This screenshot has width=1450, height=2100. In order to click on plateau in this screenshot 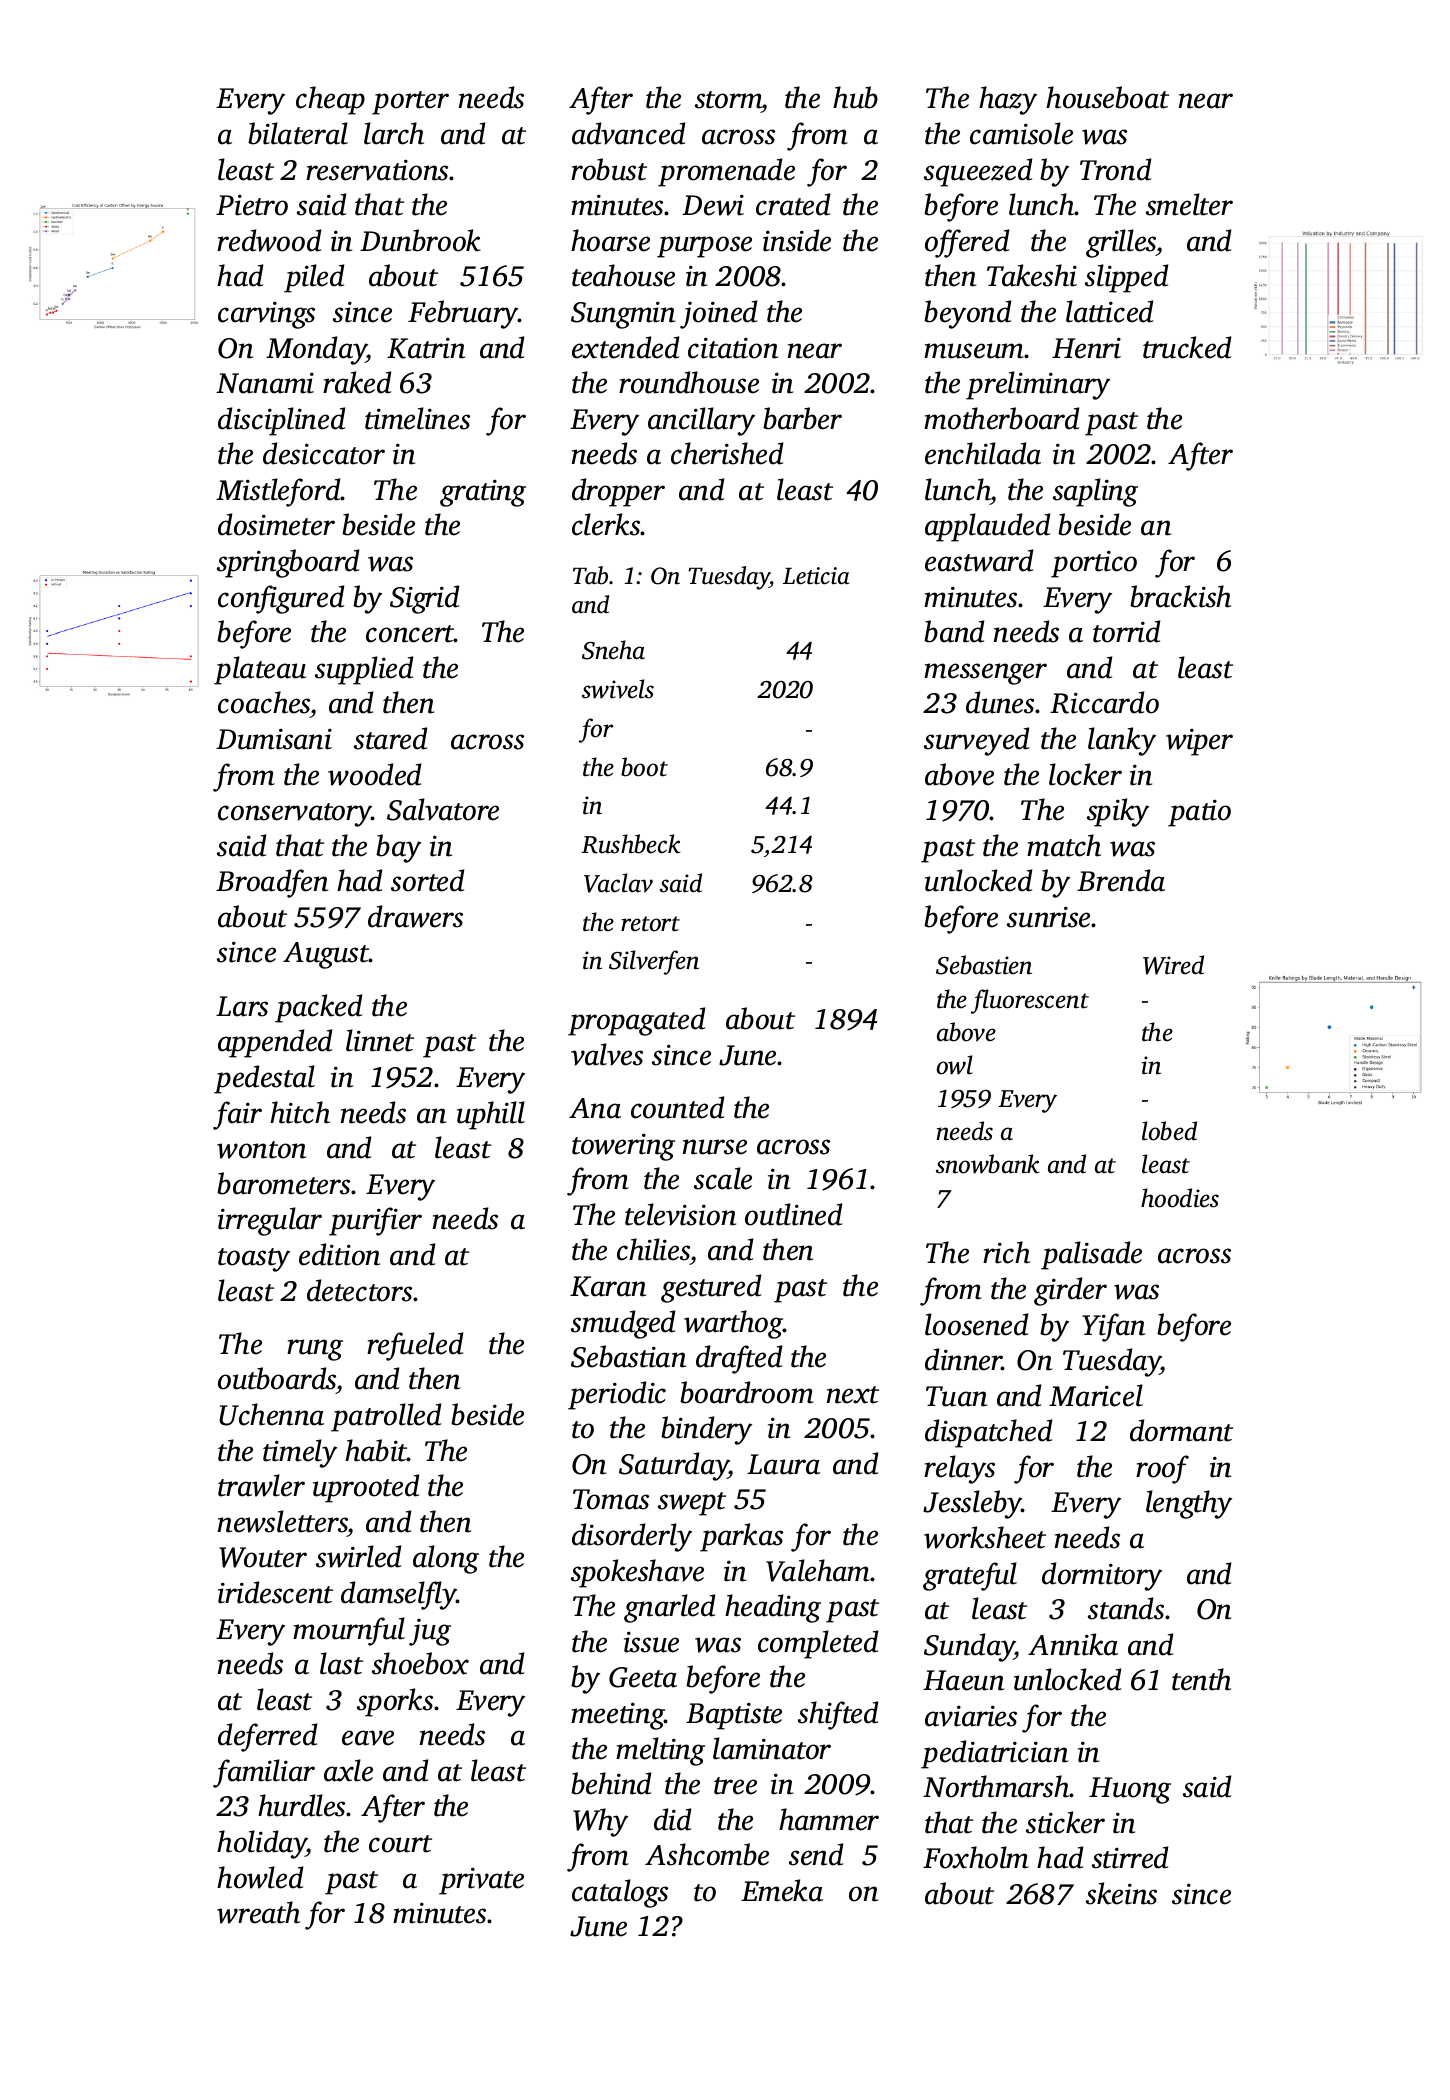, I will do `click(260, 670)`.
